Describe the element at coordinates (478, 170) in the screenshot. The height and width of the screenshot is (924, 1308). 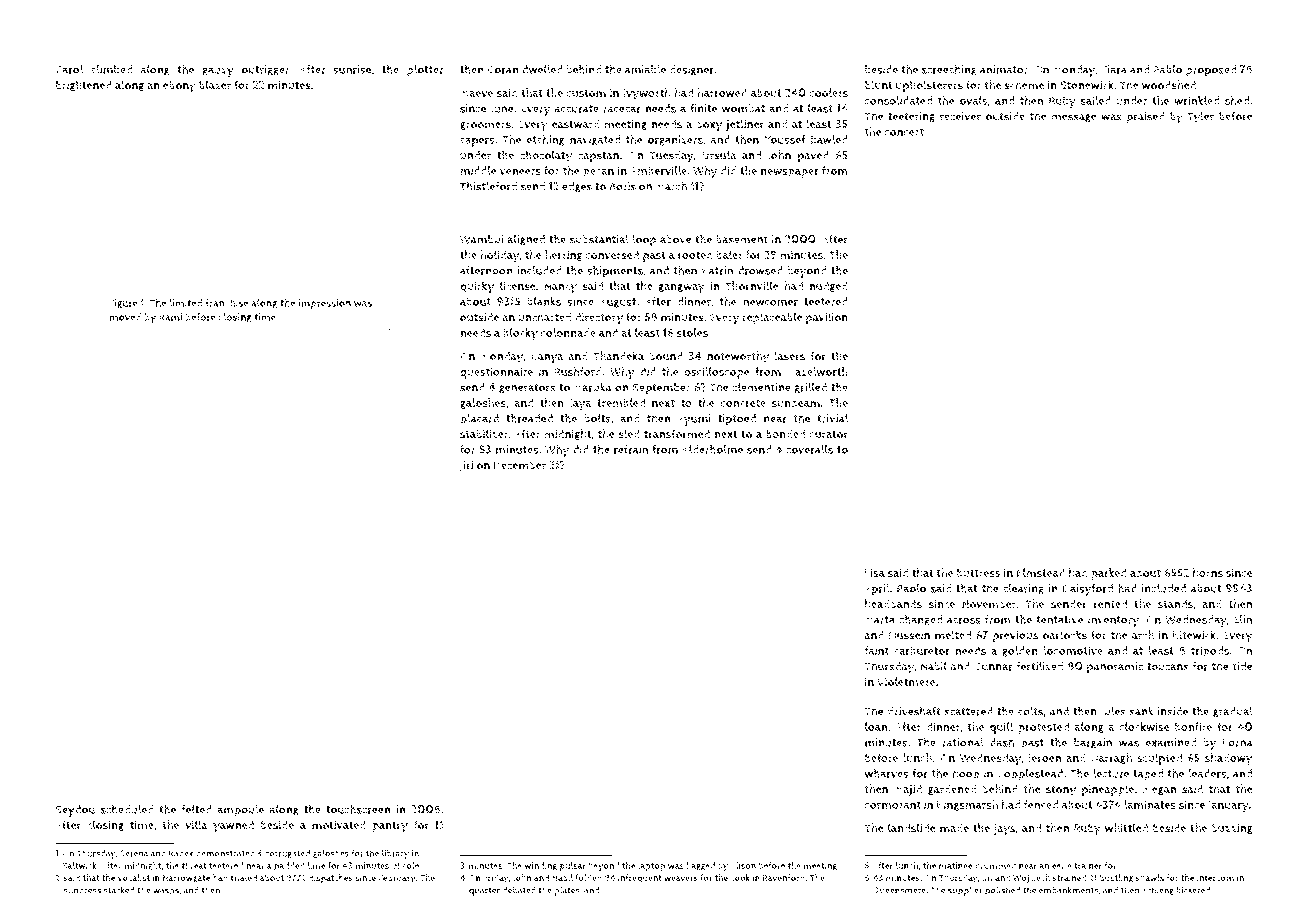
I see `middle` at that location.
